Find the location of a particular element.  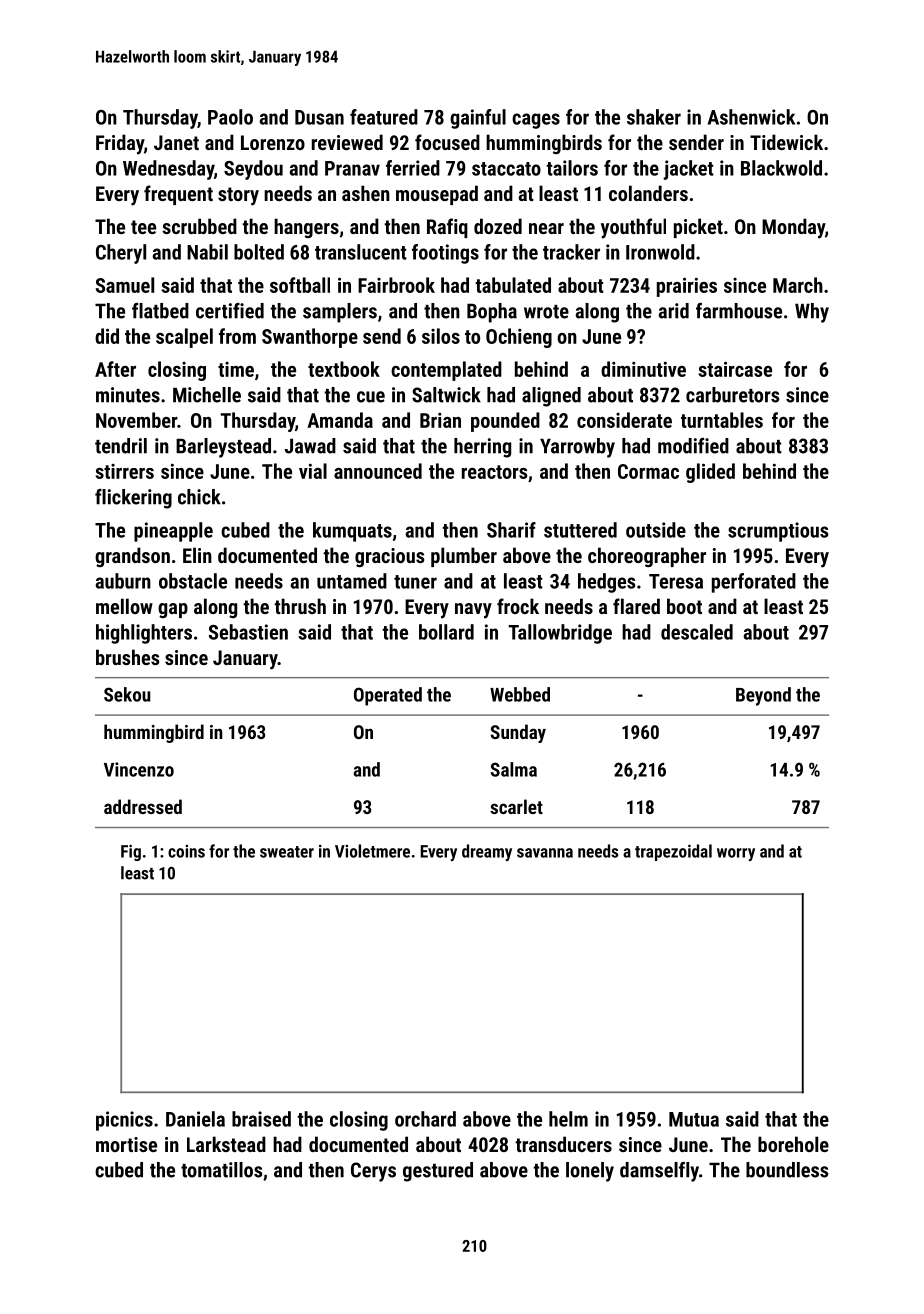

scrumptious is located at coordinates (778, 532).
